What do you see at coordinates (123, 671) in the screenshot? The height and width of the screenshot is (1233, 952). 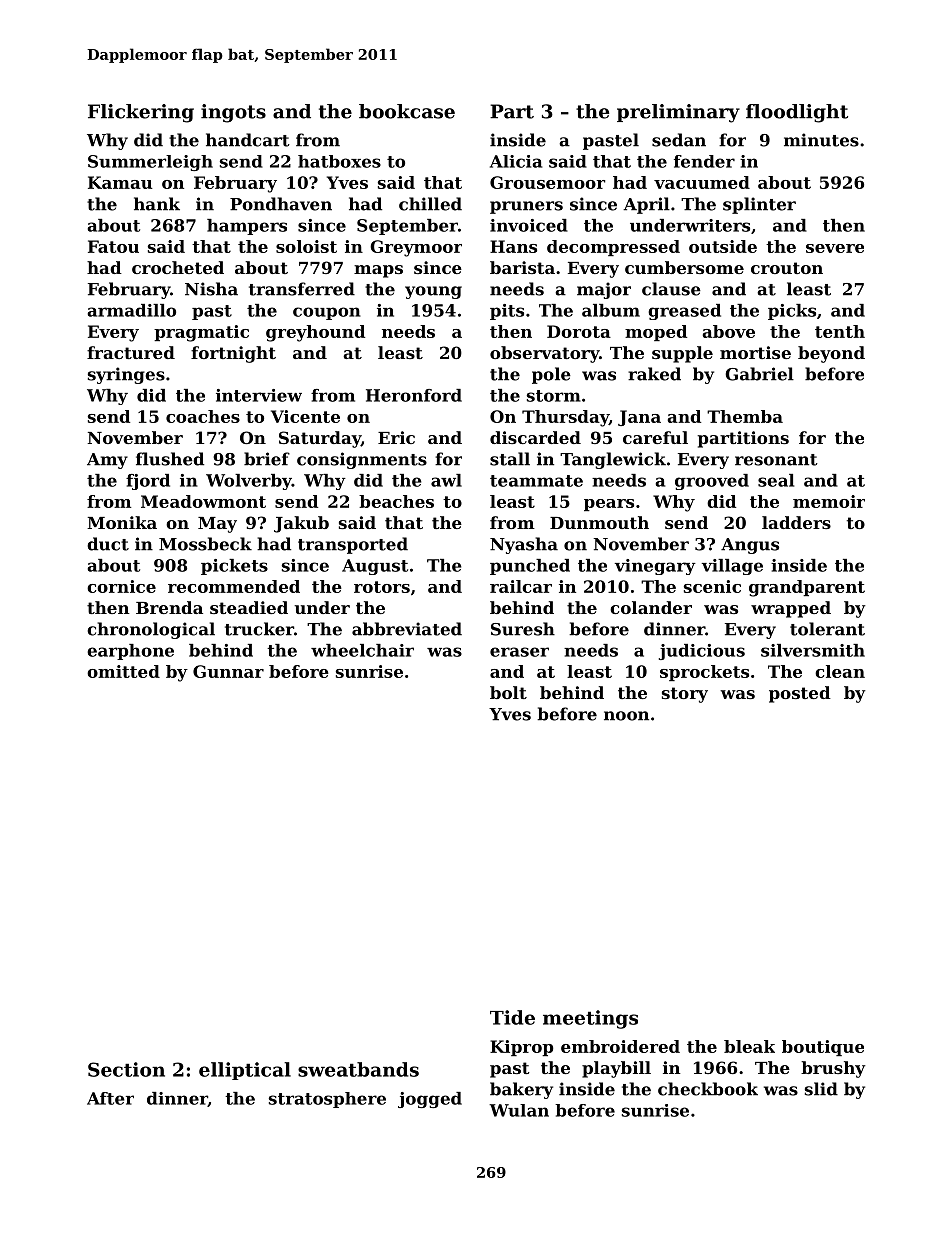 I see `omitted` at bounding box center [123, 671].
